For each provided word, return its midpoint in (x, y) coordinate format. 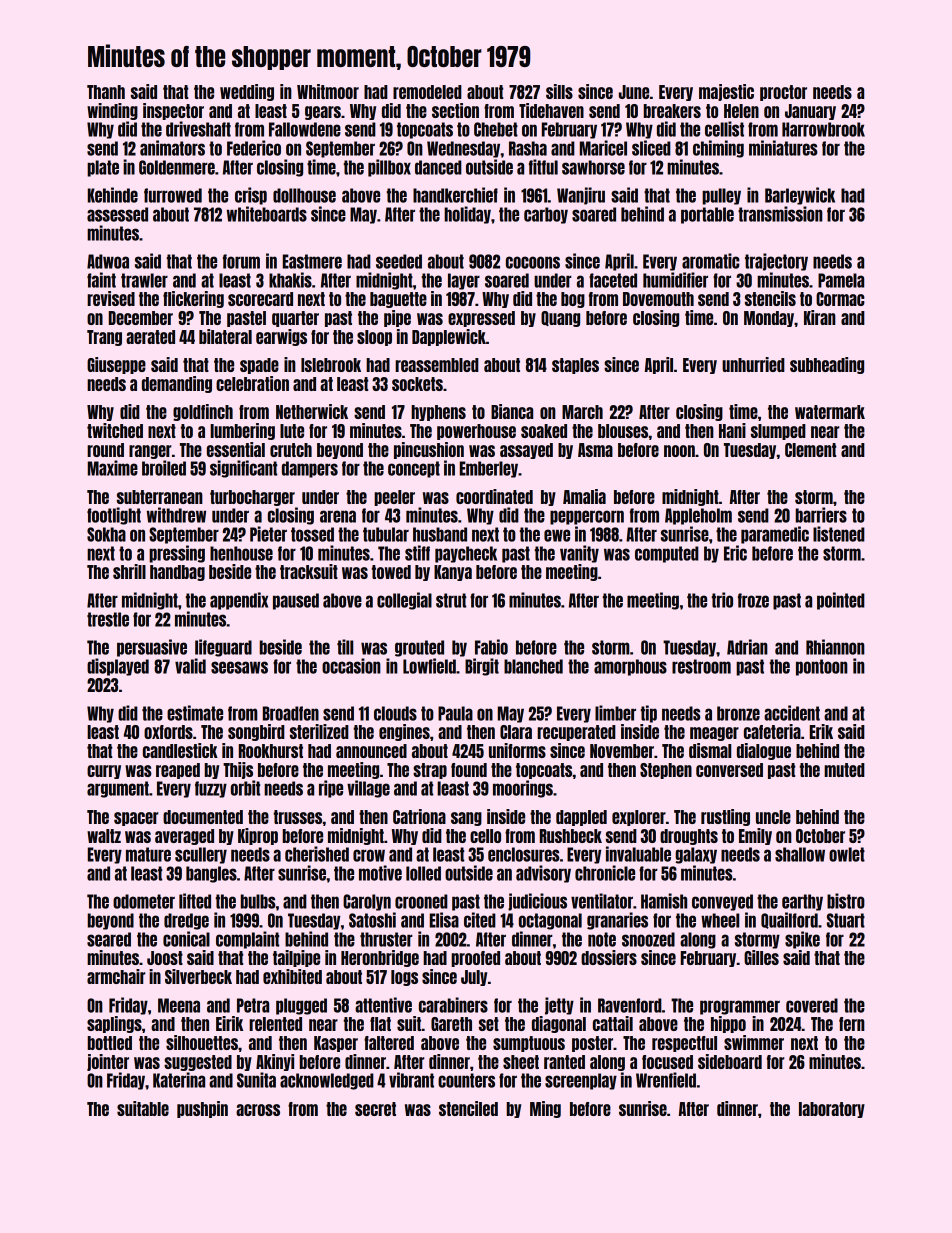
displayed (118, 667)
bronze (738, 713)
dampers (310, 469)
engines (404, 732)
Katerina (179, 1080)
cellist (724, 129)
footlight (114, 516)
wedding (247, 92)
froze (753, 600)
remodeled (427, 92)
